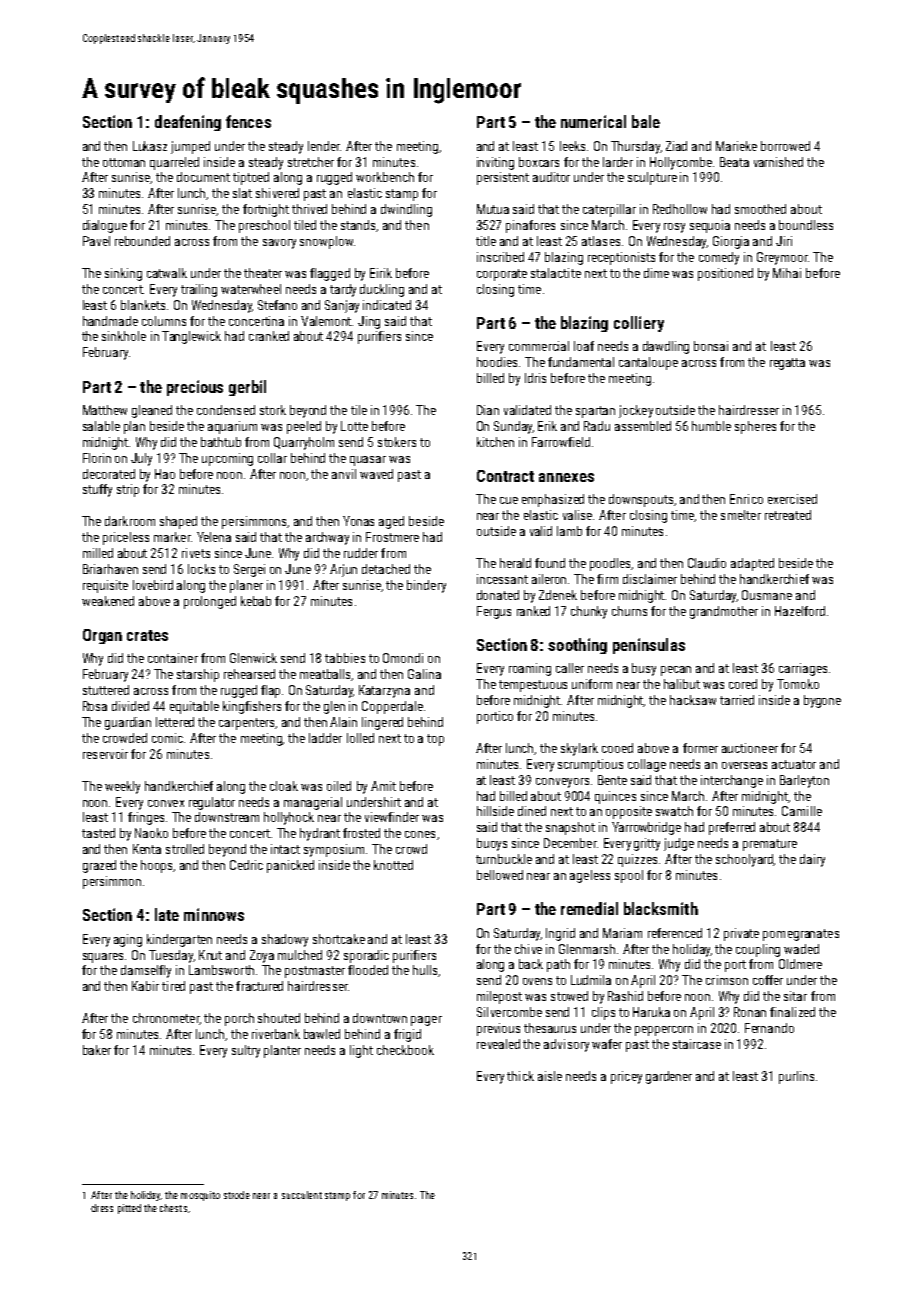 This document has height=1308, width=924. Describe the element at coordinates (647, 765) in the document. I see `collage` at that location.
